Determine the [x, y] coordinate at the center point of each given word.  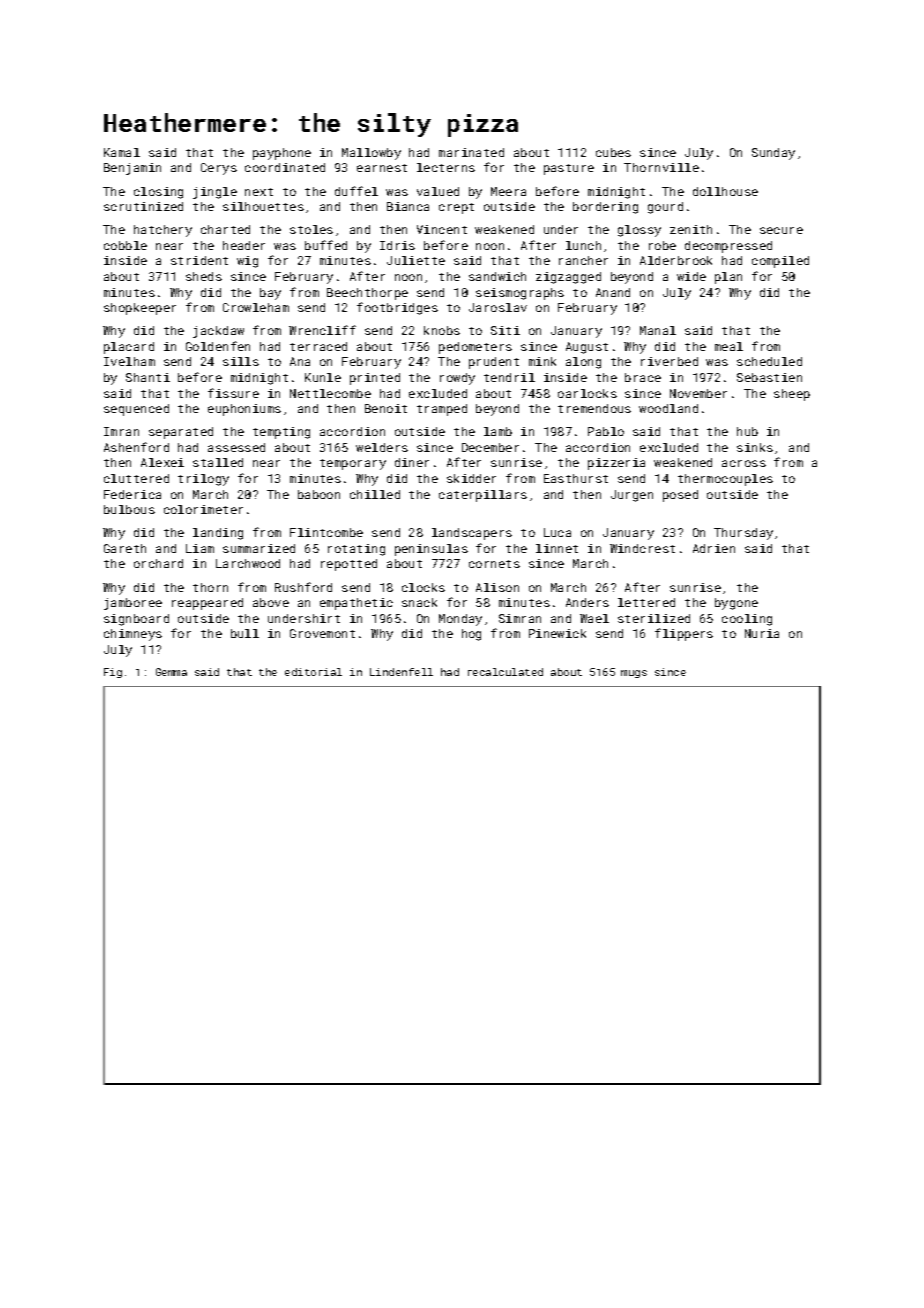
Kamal [122, 152]
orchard [158, 563]
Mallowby [371, 154]
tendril [509, 377]
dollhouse [725, 191]
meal [729, 346]
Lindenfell [401, 672]
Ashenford [136, 447]
